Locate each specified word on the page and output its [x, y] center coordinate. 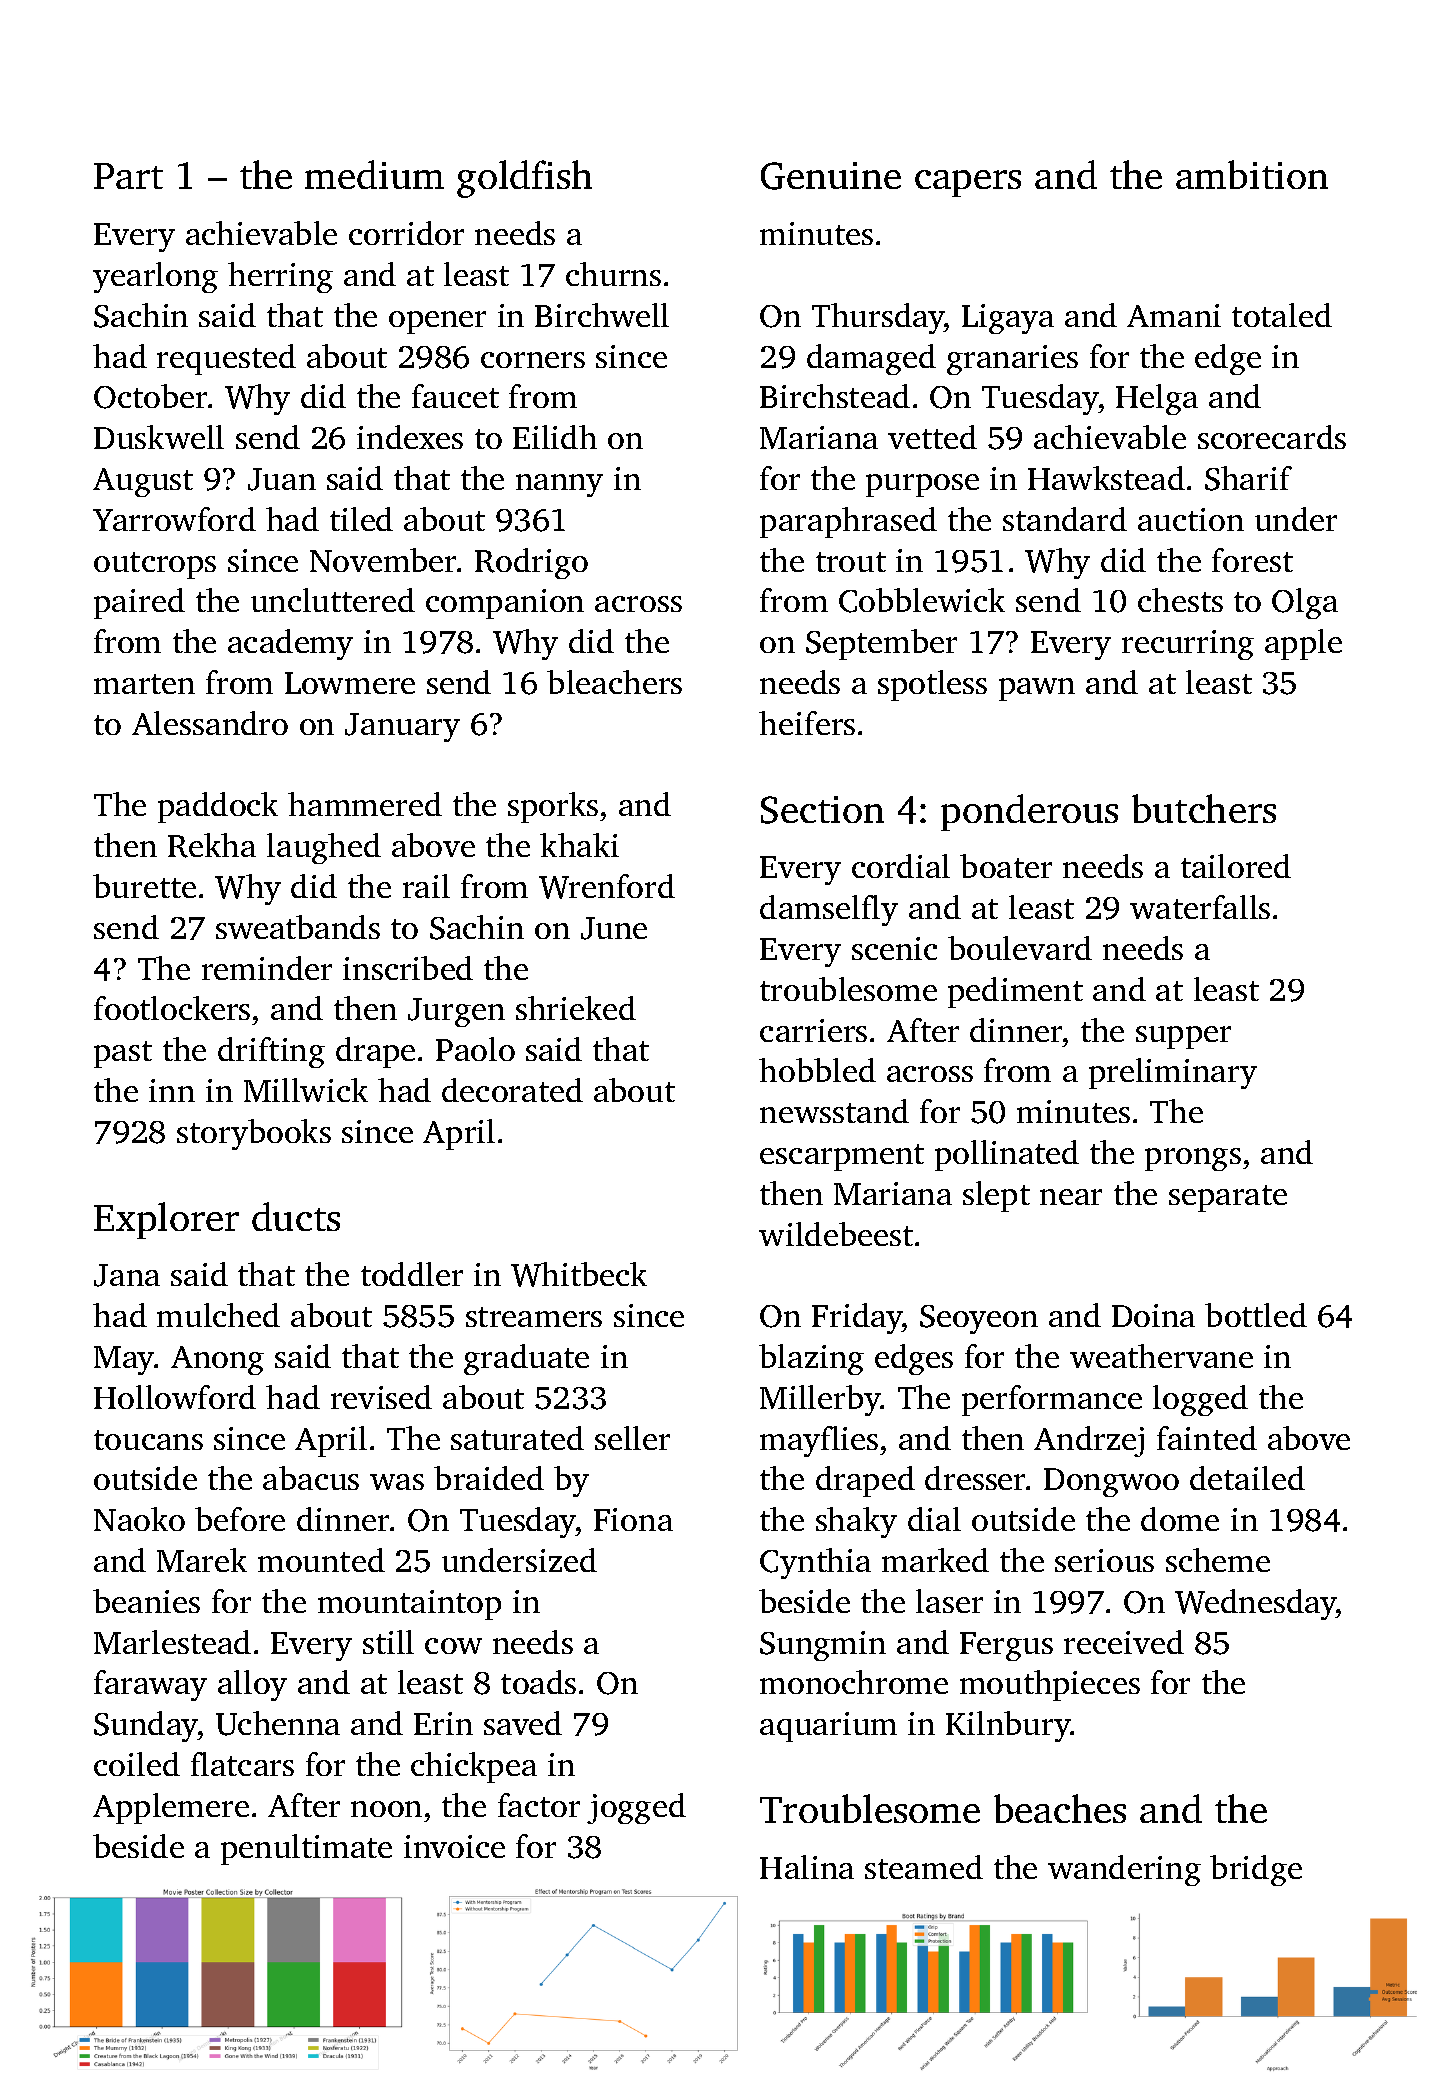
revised [381, 1397]
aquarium [828, 1727]
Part [128, 176]
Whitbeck [579, 1274]
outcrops [155, 565]
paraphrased [848, 522]
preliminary [1173, 1073]
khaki [579, 845]
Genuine [831, 176]
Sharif [1248, 478]
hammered [365, 804]
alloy [252, 1685]
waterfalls [1200, 907]
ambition [1252, 174]
